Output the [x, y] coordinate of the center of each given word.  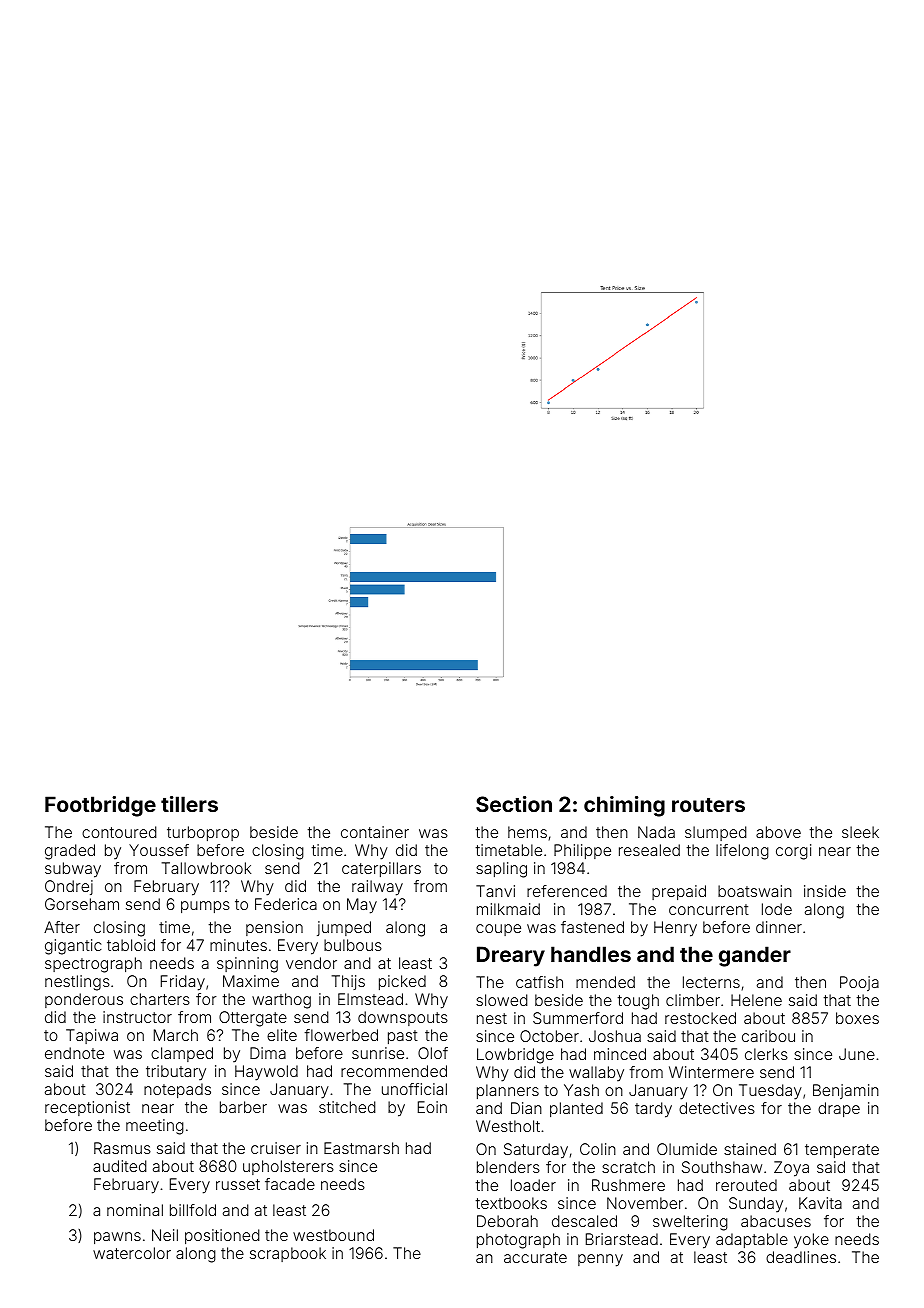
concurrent [709, 909]
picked [402, 982]
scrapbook [288, 1254]
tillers [189, 804]
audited [120, 1166]
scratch [628, 1167]
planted [576, 1109]
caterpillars [381, 869]
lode [777, 909]
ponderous [84, 1000]
